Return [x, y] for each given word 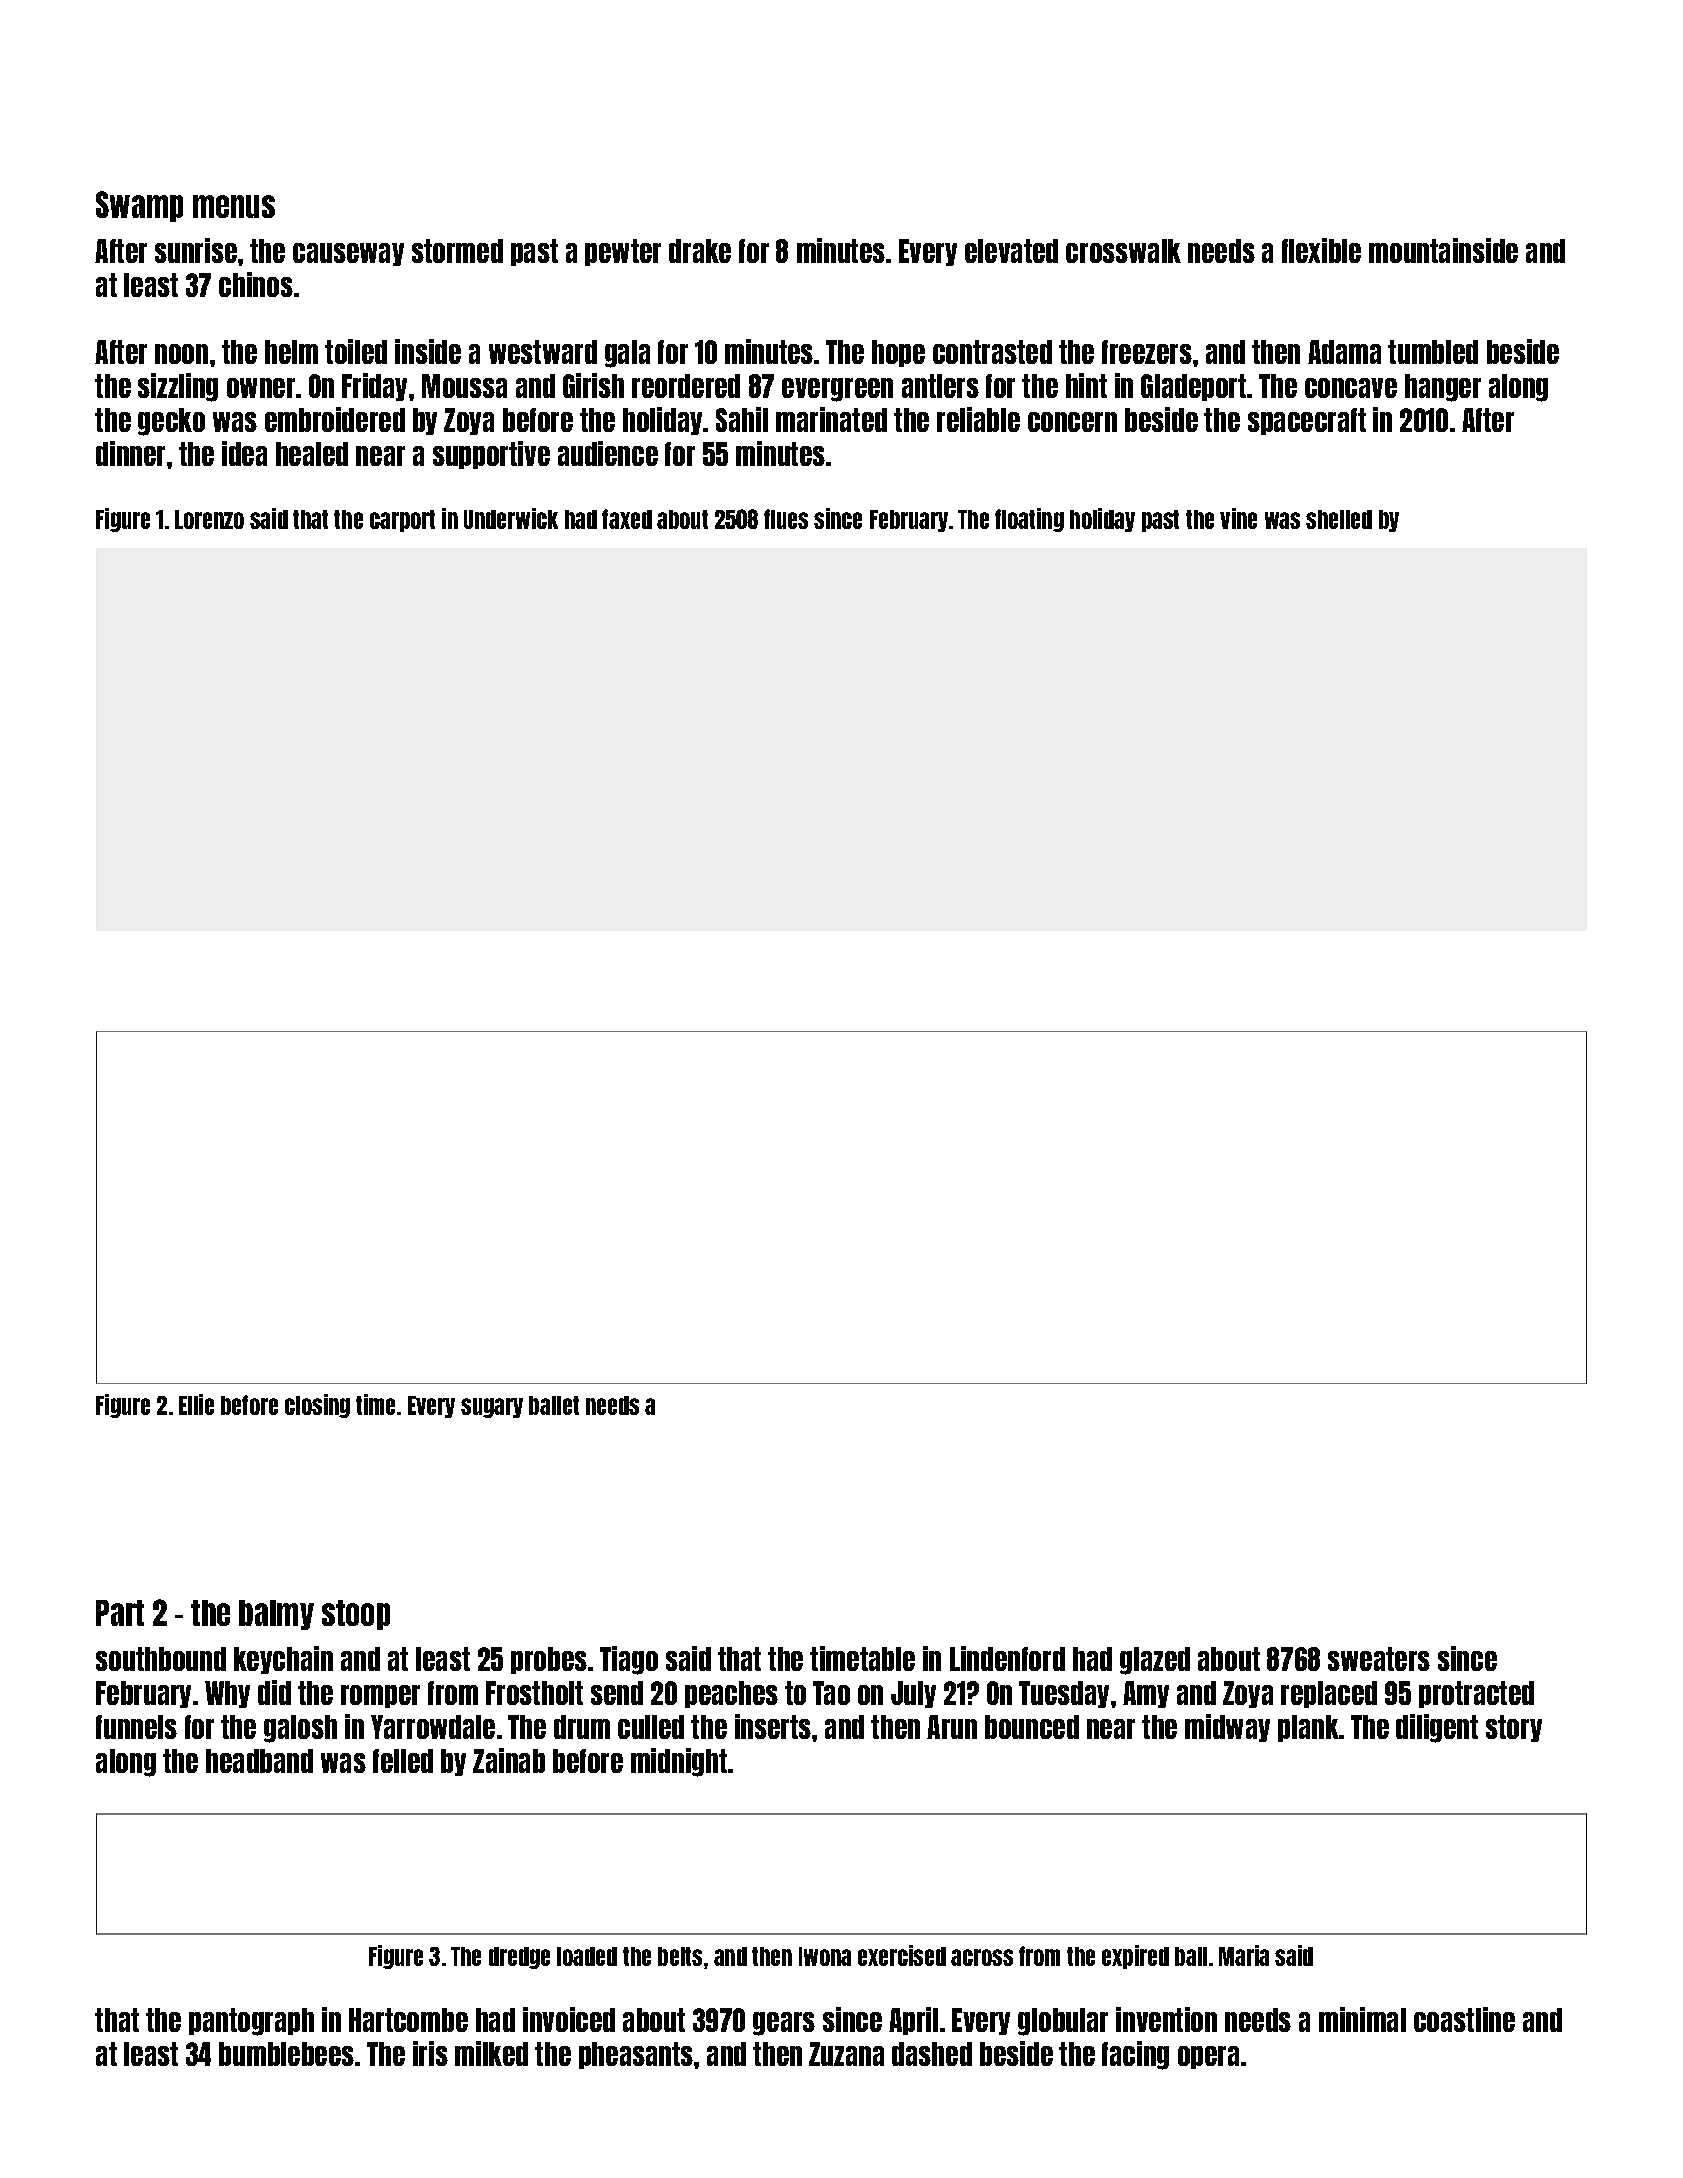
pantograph [251, 2022]
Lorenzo [209, 519]
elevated [1011, 251]
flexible [1321, 250]
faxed [627, 519]
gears [784, 2024]
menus [234, 206]
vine [1238, 518]
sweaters [1379, 1659]
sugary [492, 1408]
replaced [1329, 1694]
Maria [1244, 1955]
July [913, 1694]
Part [120, 1613]
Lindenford [1007, 1658]
